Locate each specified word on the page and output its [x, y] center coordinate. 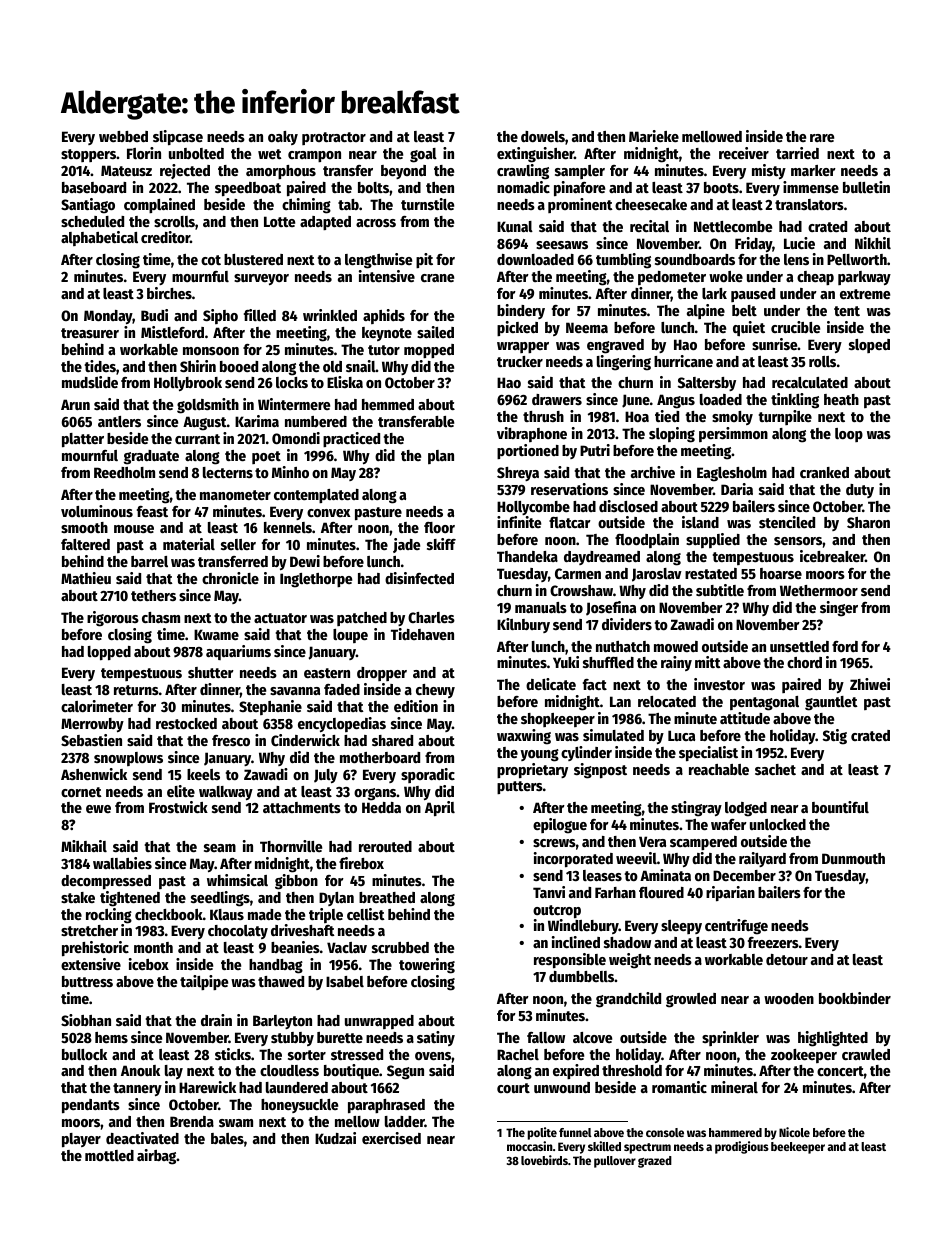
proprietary [532, 771]
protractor [334, 138]
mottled [109, 1155]
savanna [295, 691]
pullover [615, 1162]
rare [822, 138]
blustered [253, 259]
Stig [835, 737]
